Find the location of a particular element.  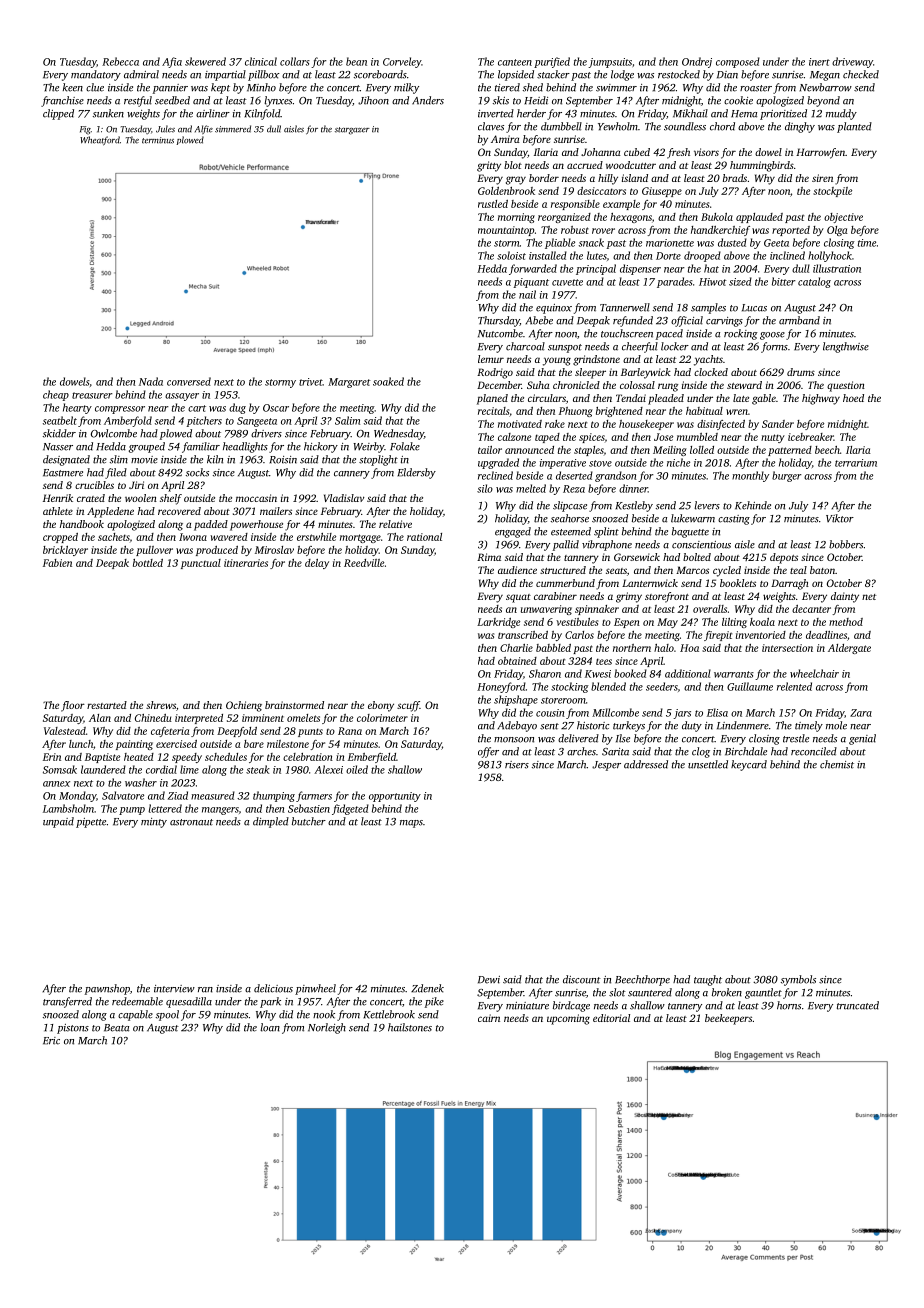

Wheatford is located at coordinates (100, 141).
